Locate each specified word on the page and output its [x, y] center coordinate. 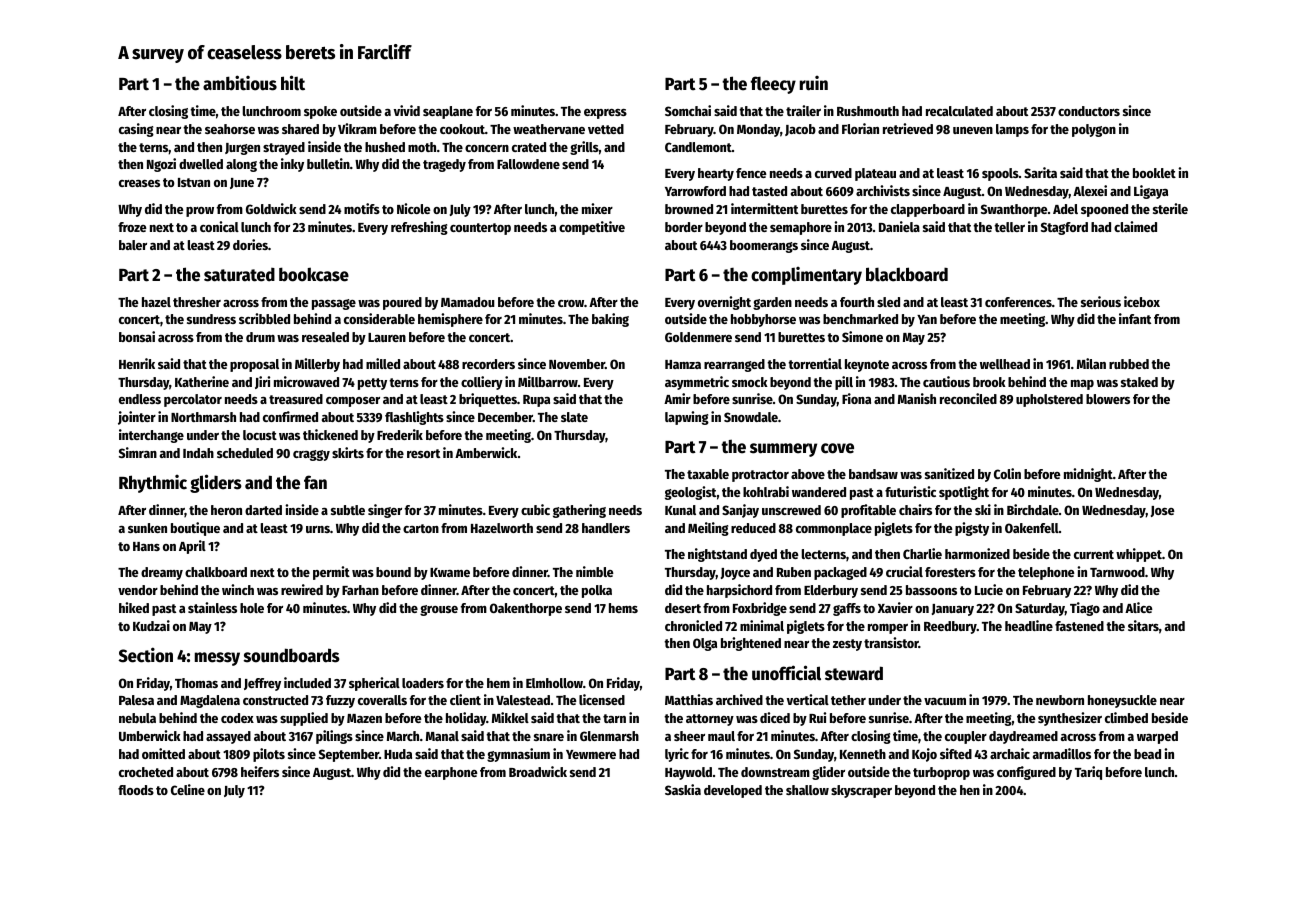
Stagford [1064, 228]
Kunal [680, 510]
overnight [724, 303]
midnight [1088, 475]
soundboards [292, 655]
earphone [451, 773]
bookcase [314, 274]
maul [721, 736]
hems [623, 608]
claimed [1135, 226]
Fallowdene [528, 164]
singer [385, 511]
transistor [891, 642]
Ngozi [161, 165]
